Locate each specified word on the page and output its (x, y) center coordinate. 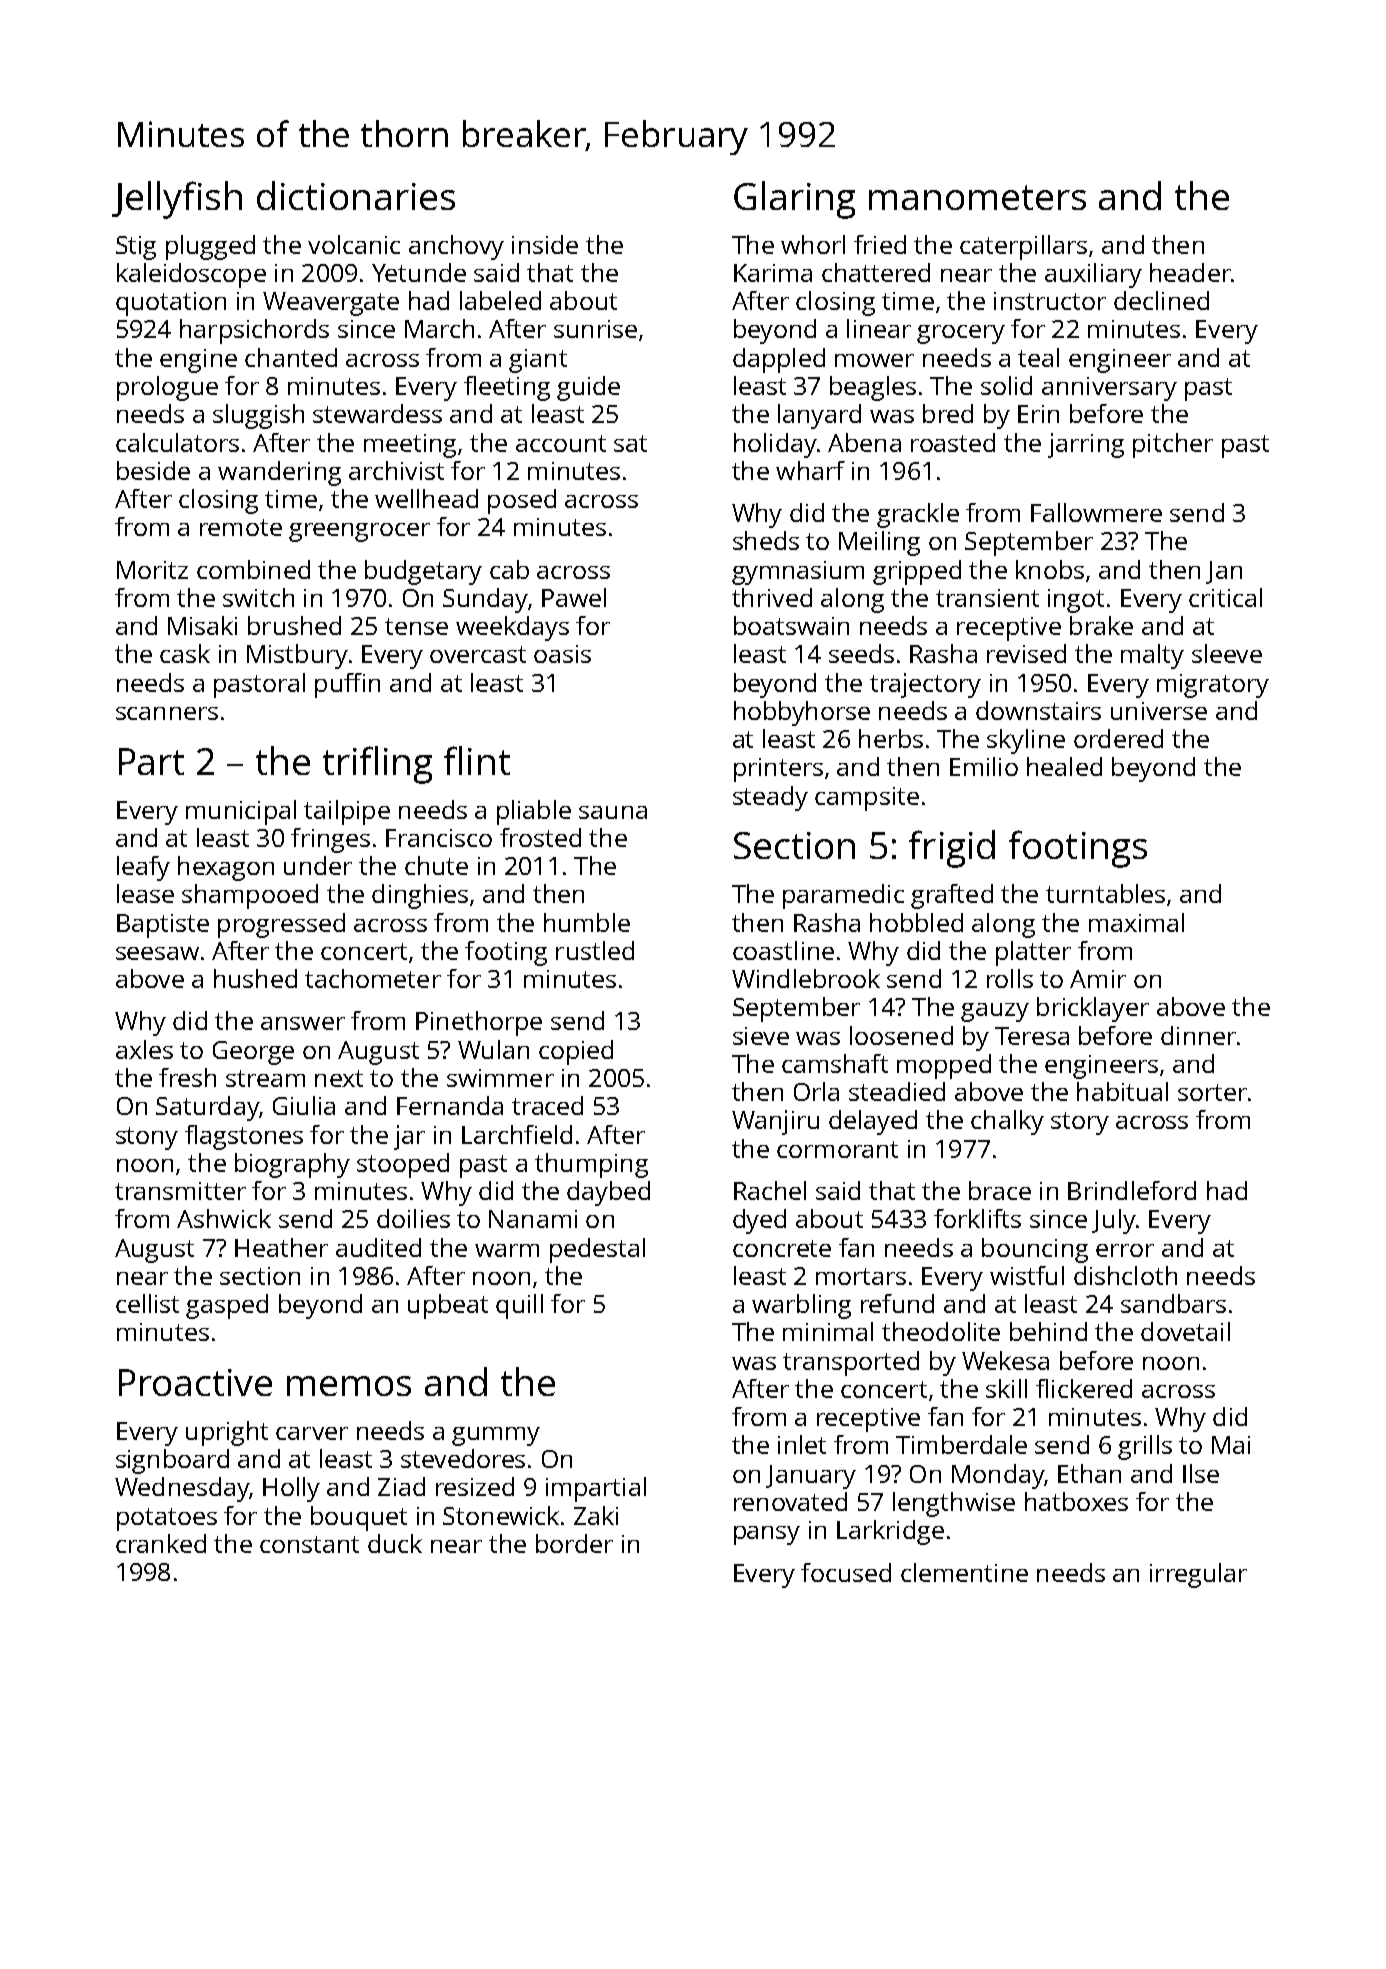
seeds (861, 653)
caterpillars (1023, 247)
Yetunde (419, 272)
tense (416, 626)
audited (378, 1247)
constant (309, 1544)
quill (519, 1306)
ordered (1118, 738)
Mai (1231, 1445)
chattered (876, 272)
